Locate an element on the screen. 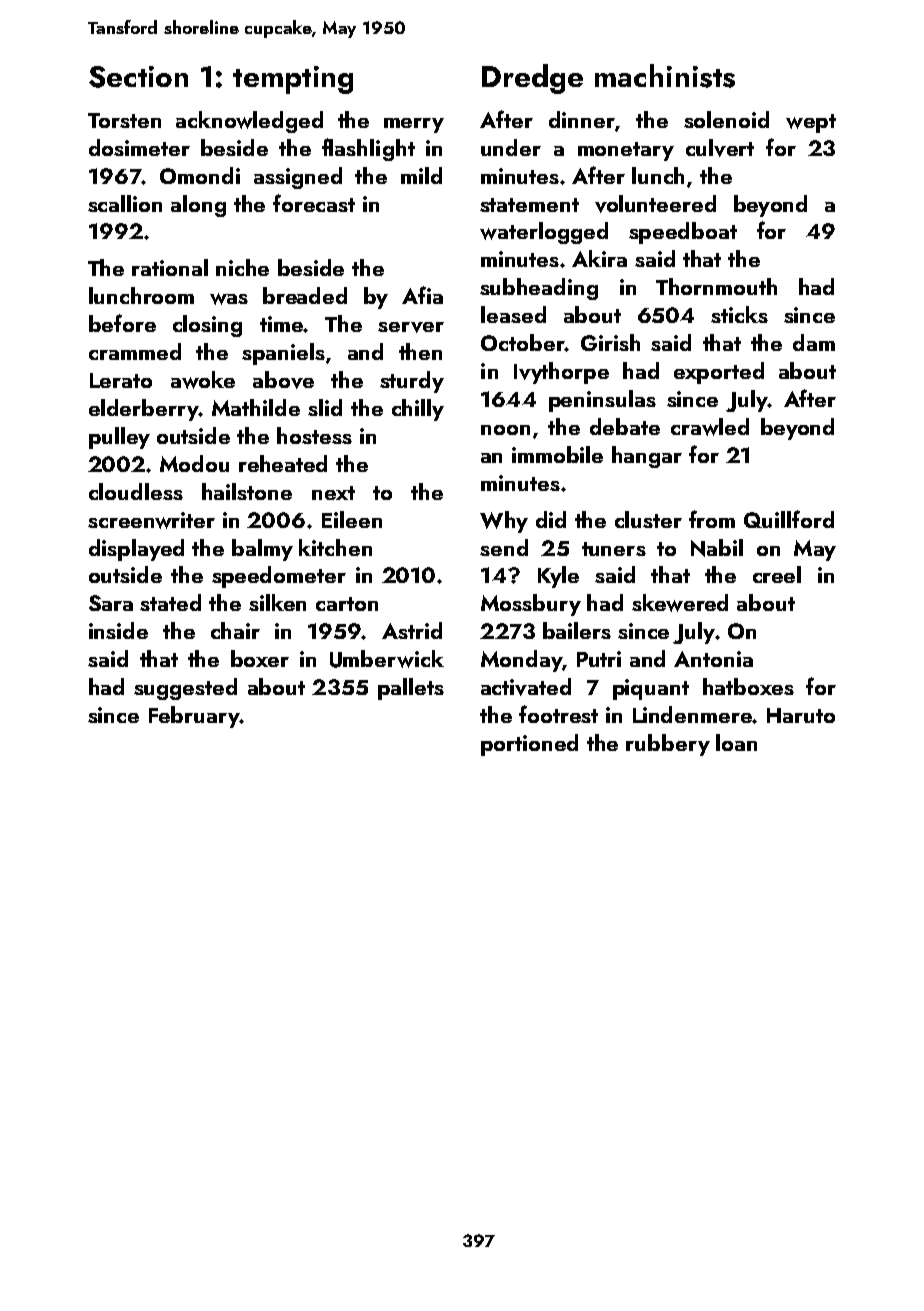 The image size is (924, 1311). crawled is located at coordinates (710, 427).
